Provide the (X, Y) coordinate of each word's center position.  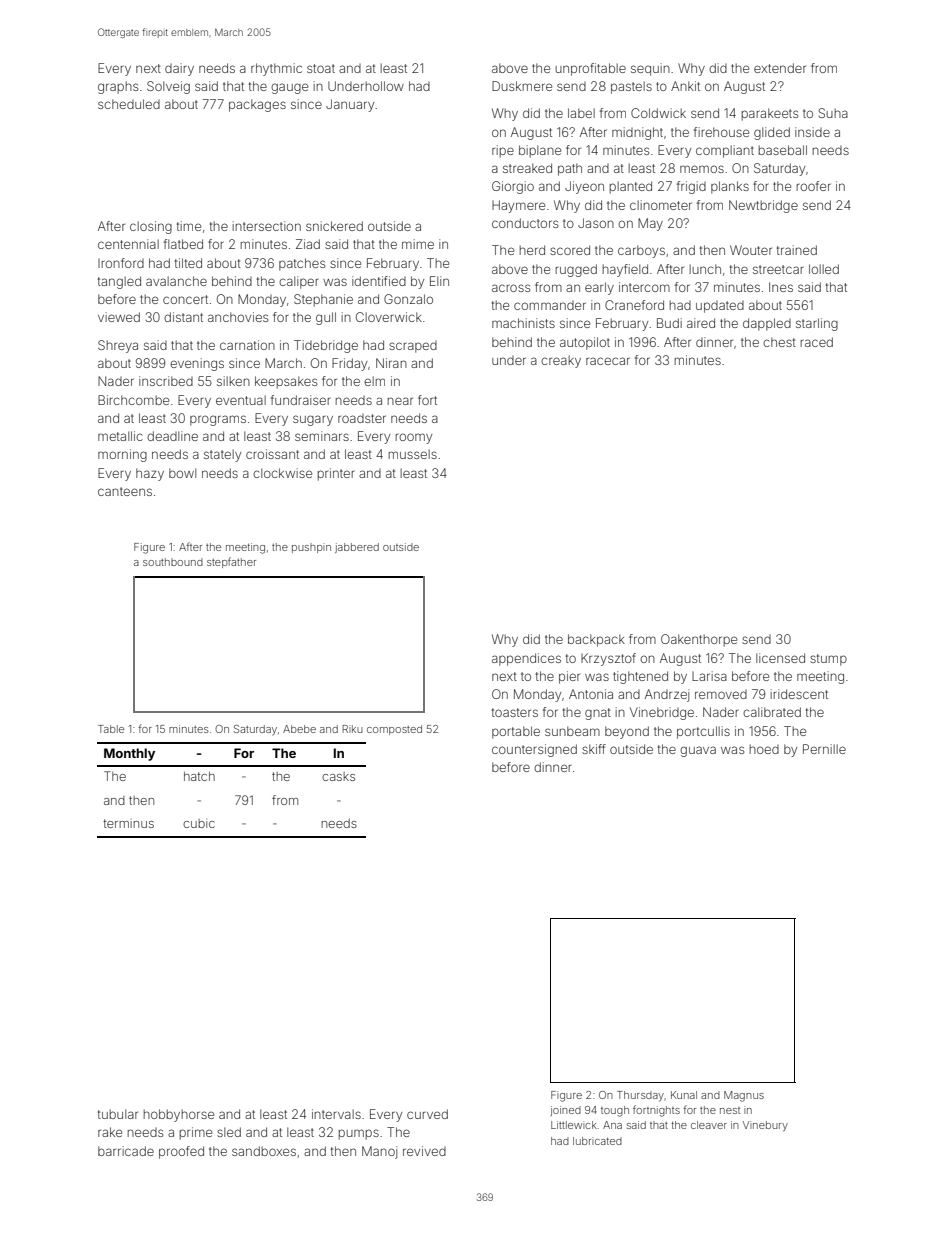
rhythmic (276, 69)
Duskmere (522, 86)
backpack (596, 640)
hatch (199, 776)
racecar (608, 361)
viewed (119, 317)
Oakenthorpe (699, 640)
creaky (561, 361)
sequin (650, 69)
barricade (126, 1151)
